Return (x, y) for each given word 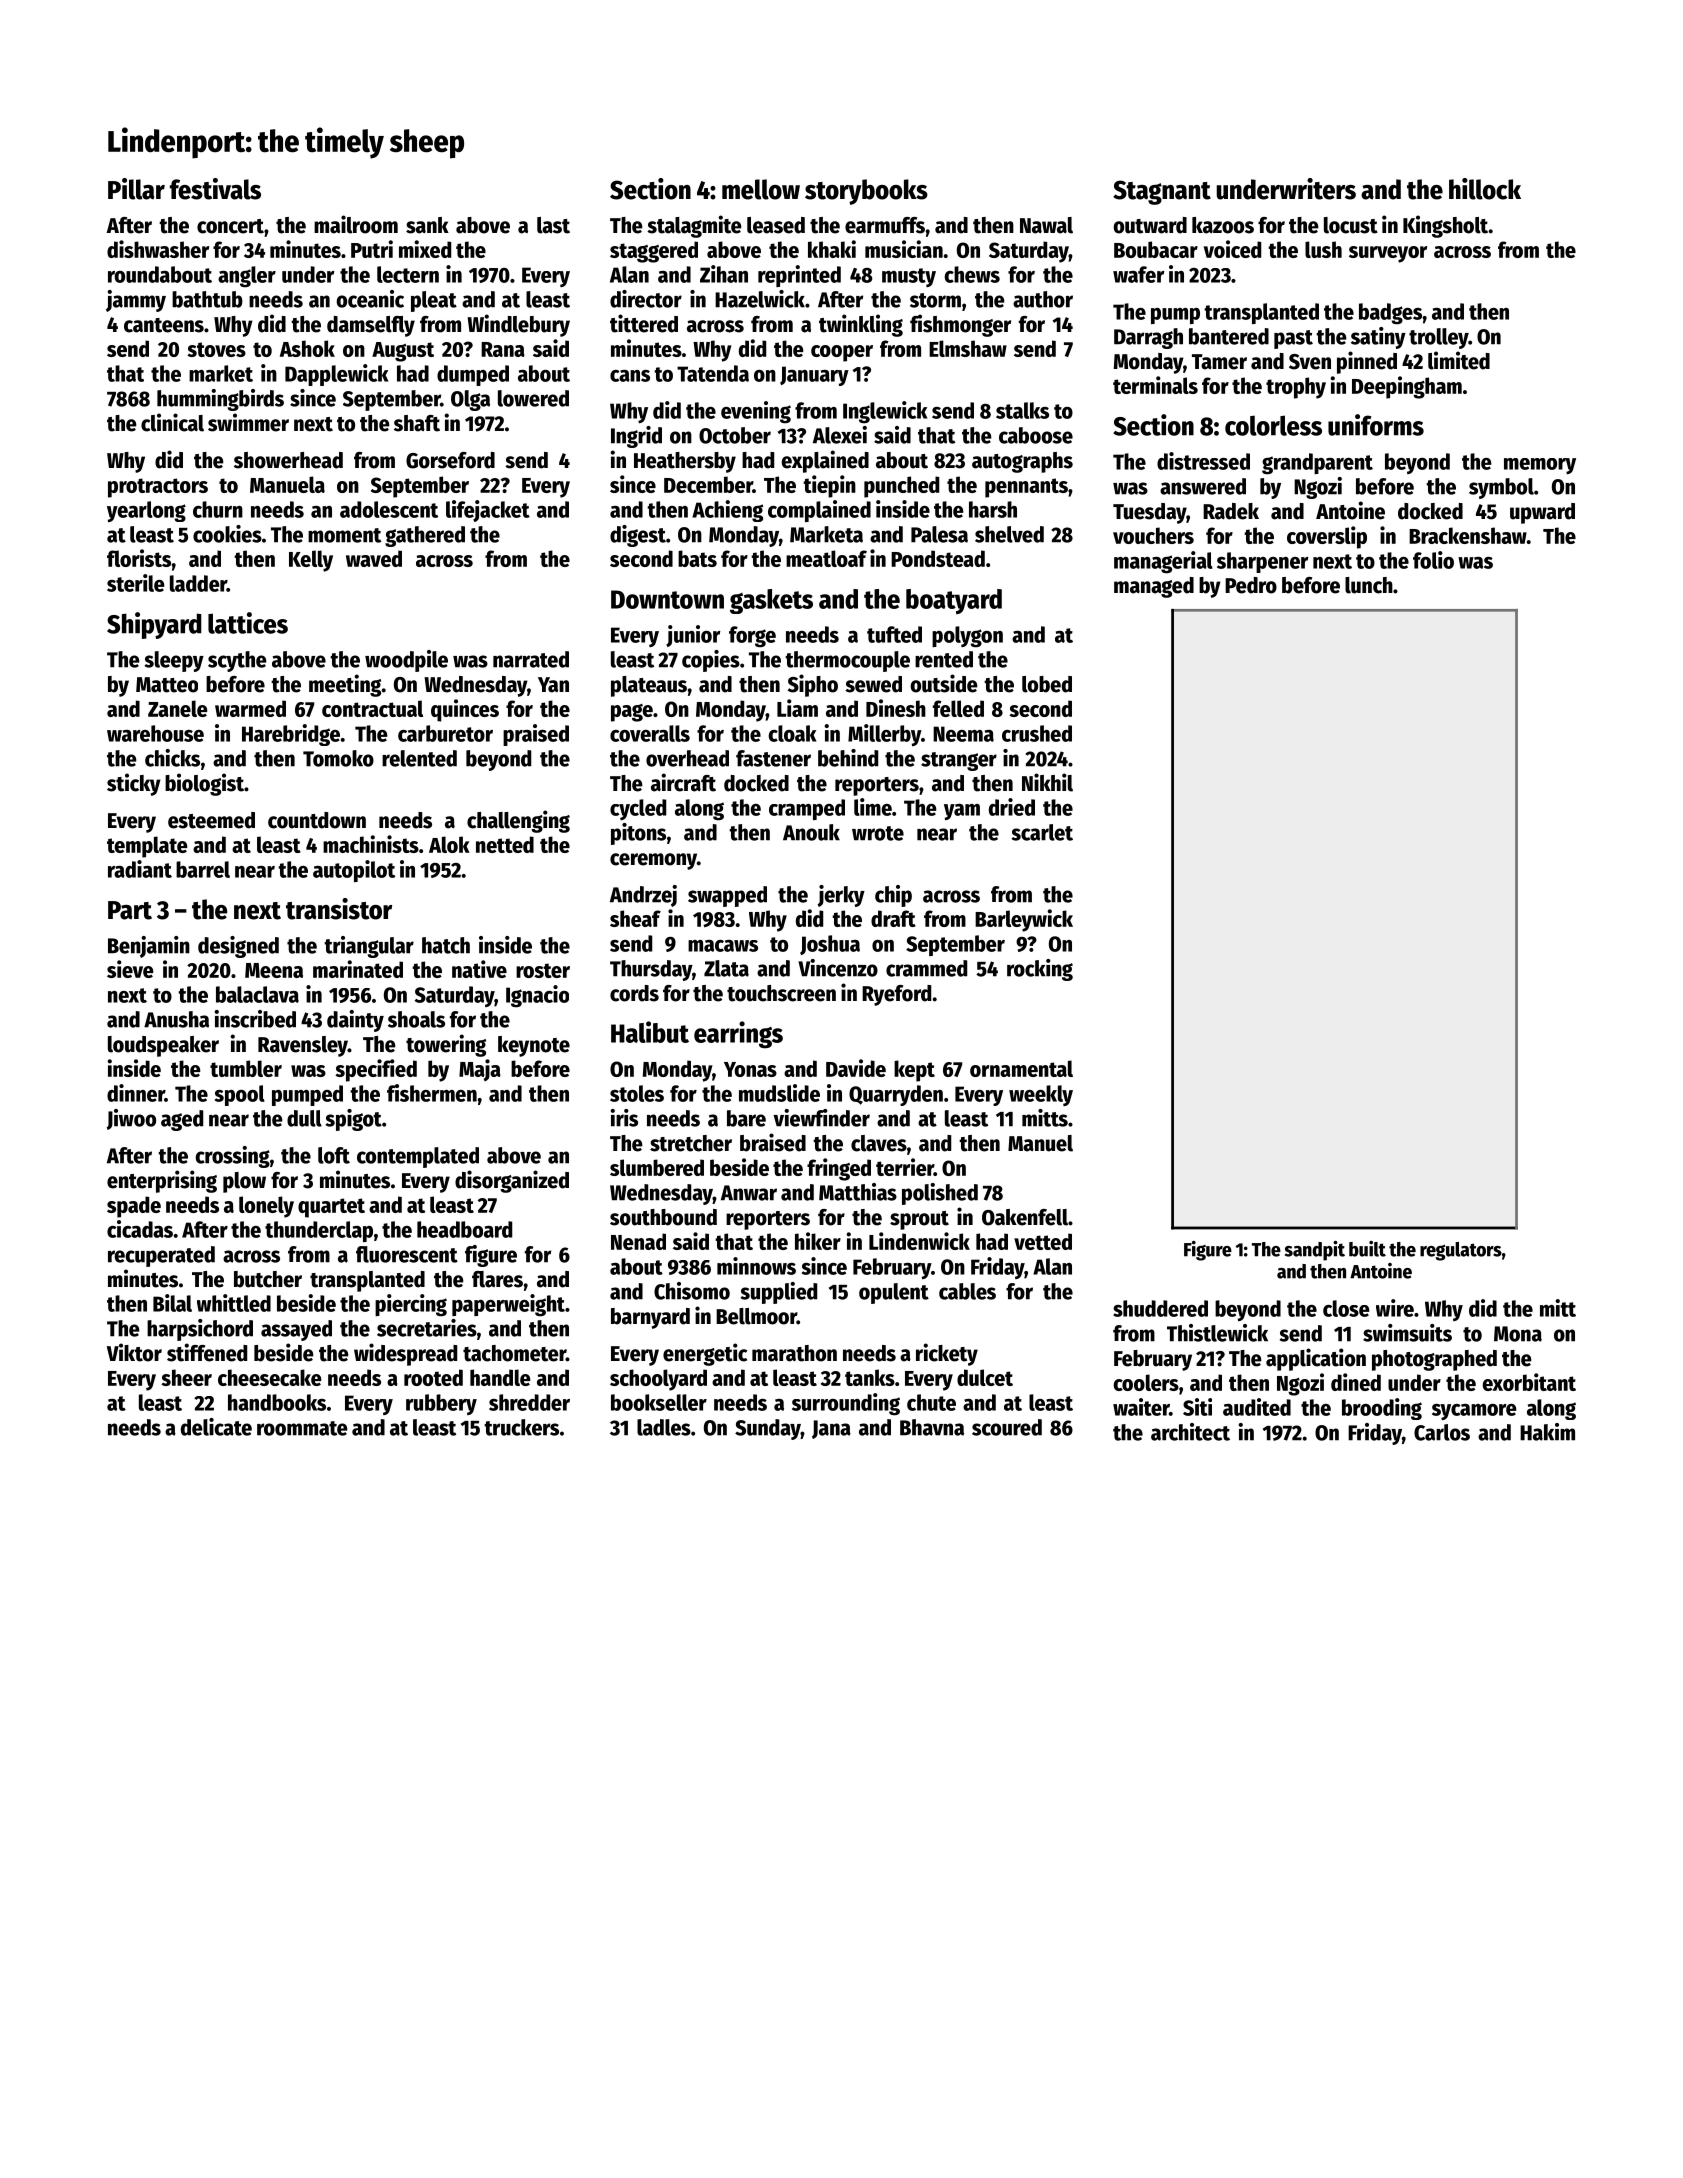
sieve (130, 969)
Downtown (667, 599)
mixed (425, 249)
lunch (1369, 585)
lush (1323, 249)
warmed (250, 708)
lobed (1047, 684)
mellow (761, 189)
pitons (638, 834)
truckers (521, 1427)
